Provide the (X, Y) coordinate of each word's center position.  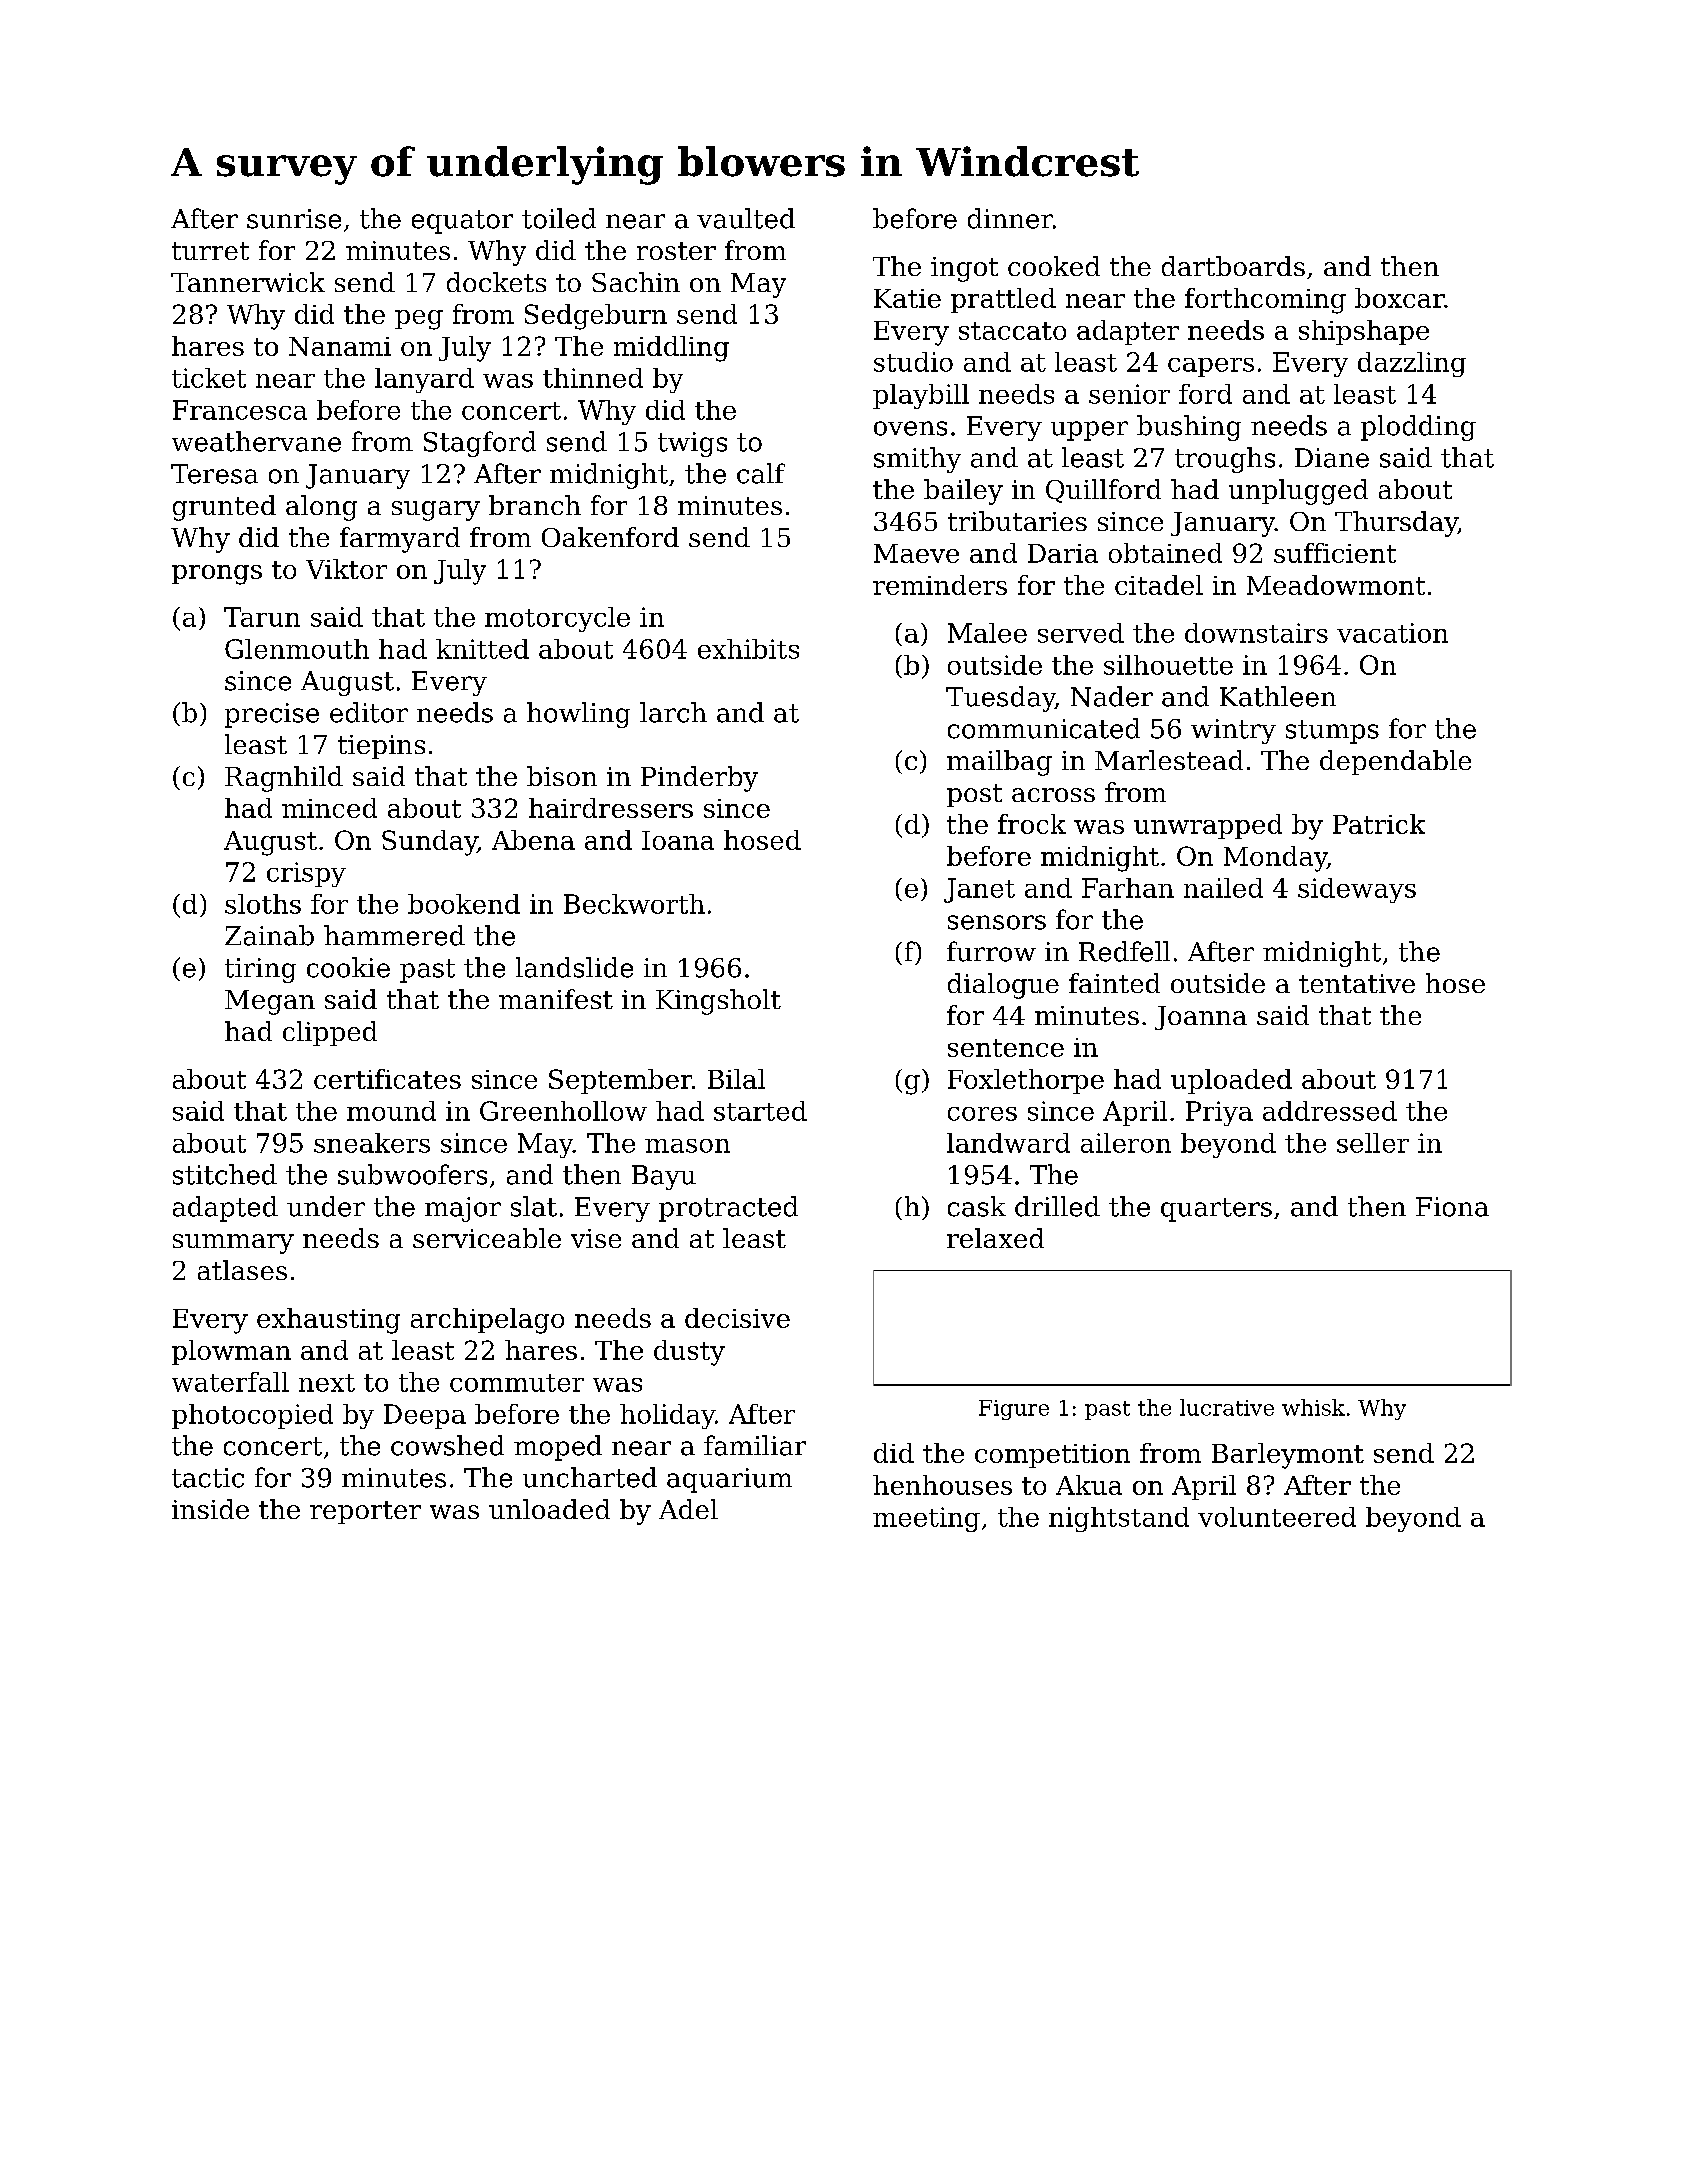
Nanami (340, 346)
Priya (1219, 1113)
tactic (208, 1478)
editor (369, 712)
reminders (940, 585)
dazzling (1412, 364)
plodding (1418, 428)
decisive (737, 1318)
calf (761, 473)
